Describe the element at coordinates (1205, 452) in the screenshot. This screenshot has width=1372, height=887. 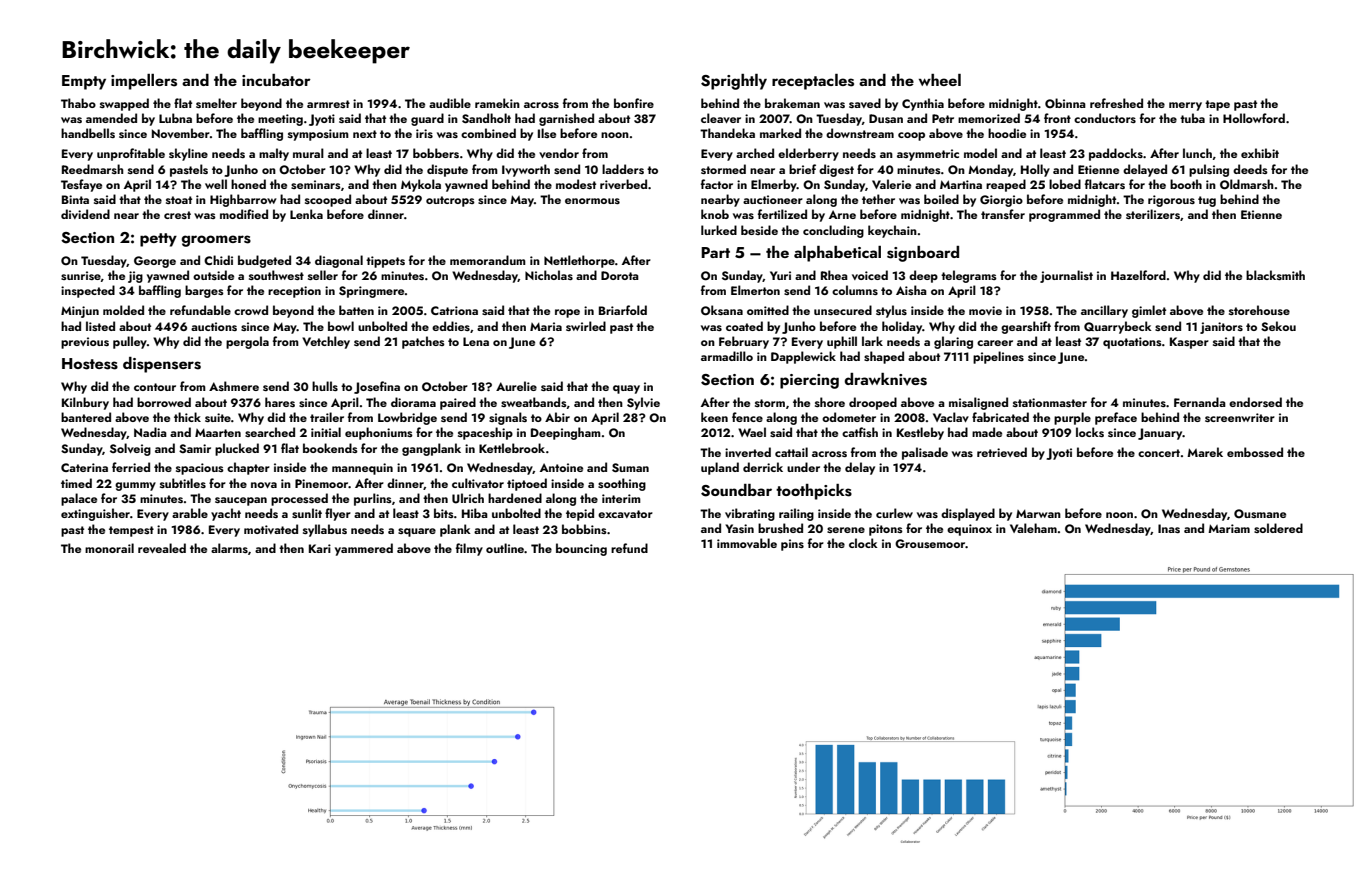
I see `Marek` at that location.
